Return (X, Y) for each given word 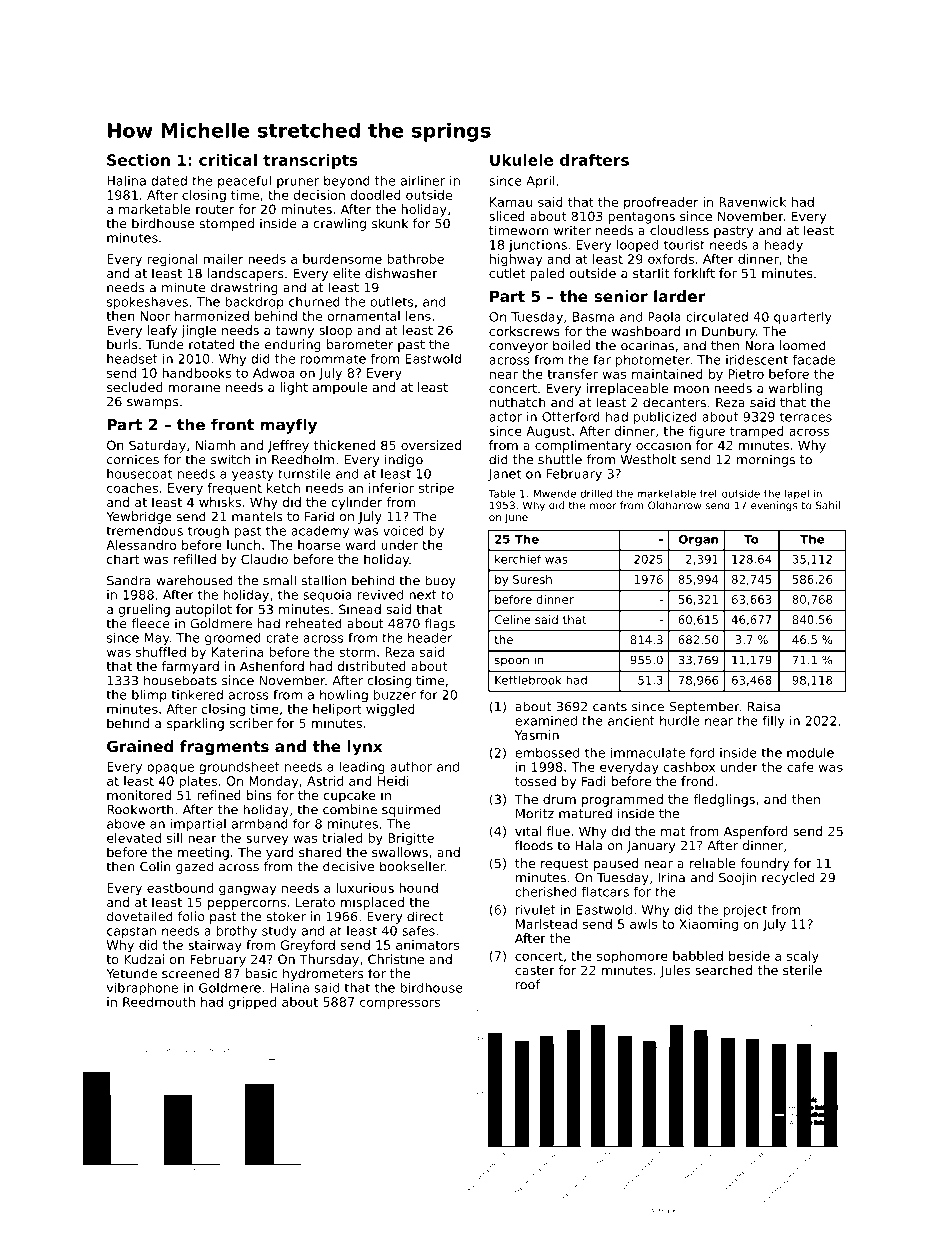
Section (138, 160)
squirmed (411, 810)
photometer (653, 361)
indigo (404, 460)
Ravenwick (752, 202)
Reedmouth (159, 1002)
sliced (507, 216)
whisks (220, 502)
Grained (140, 746)
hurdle (679, 721)
